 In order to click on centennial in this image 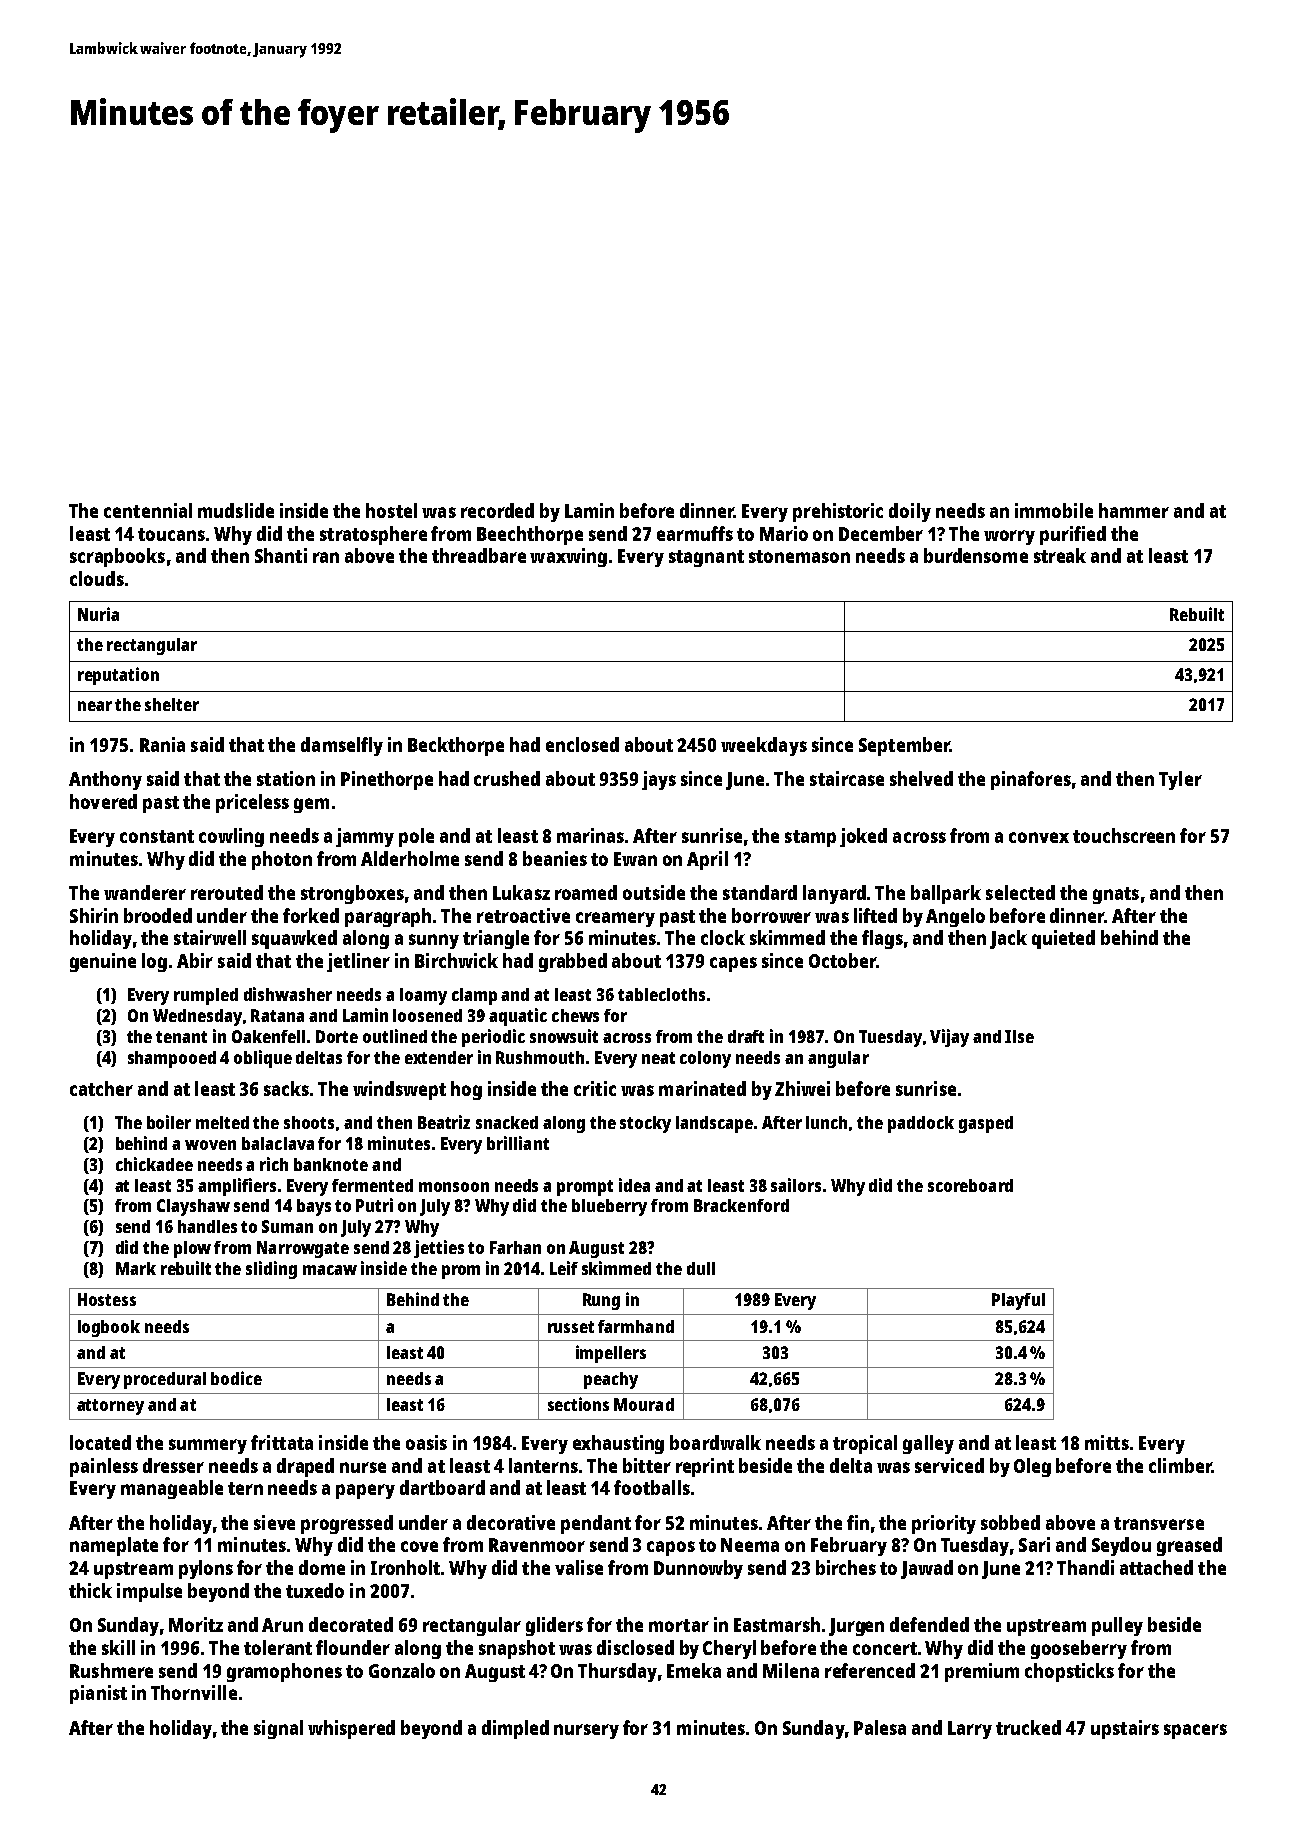, I will do `click(148, 510)`.
